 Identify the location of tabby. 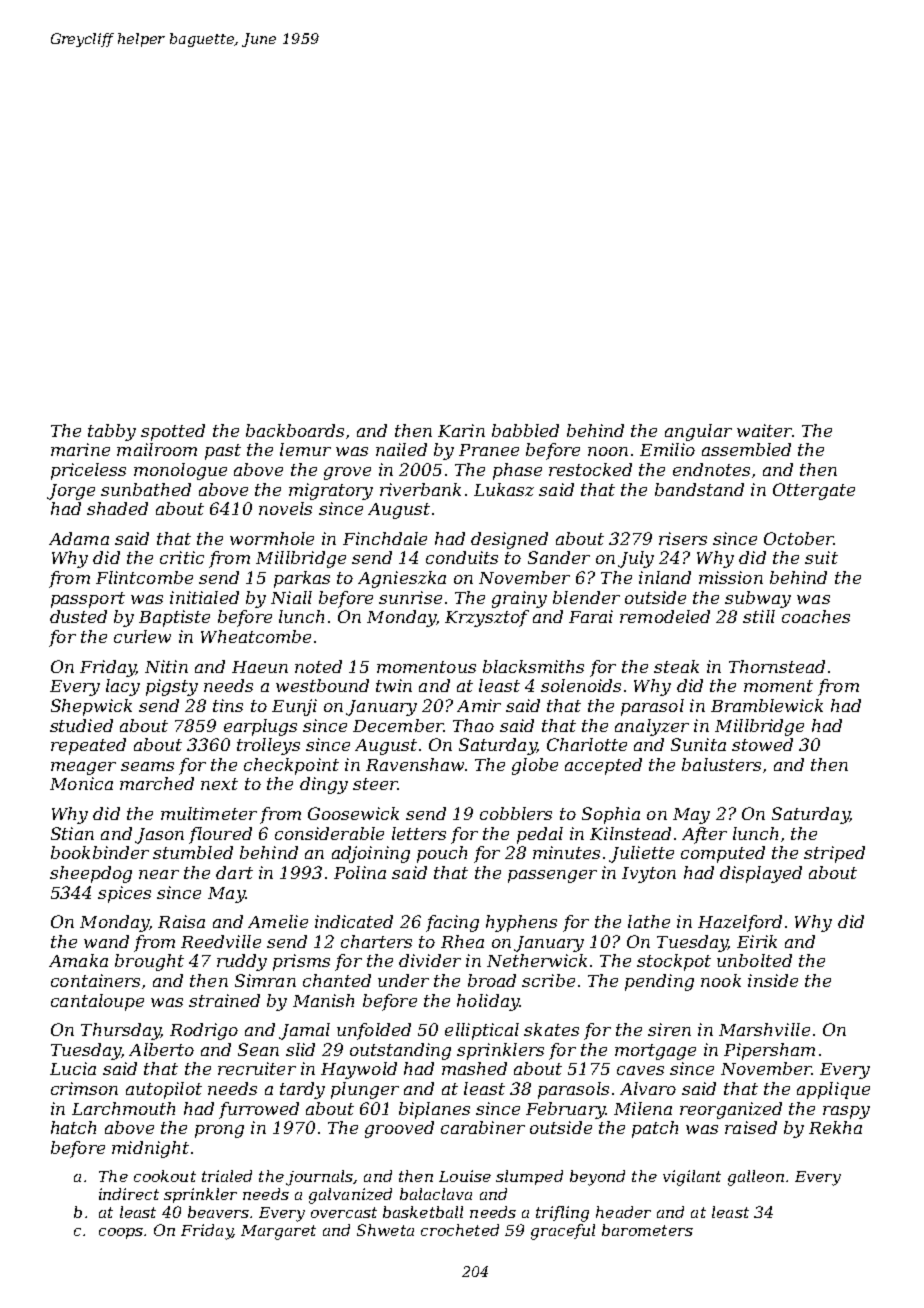
(112, 432).
